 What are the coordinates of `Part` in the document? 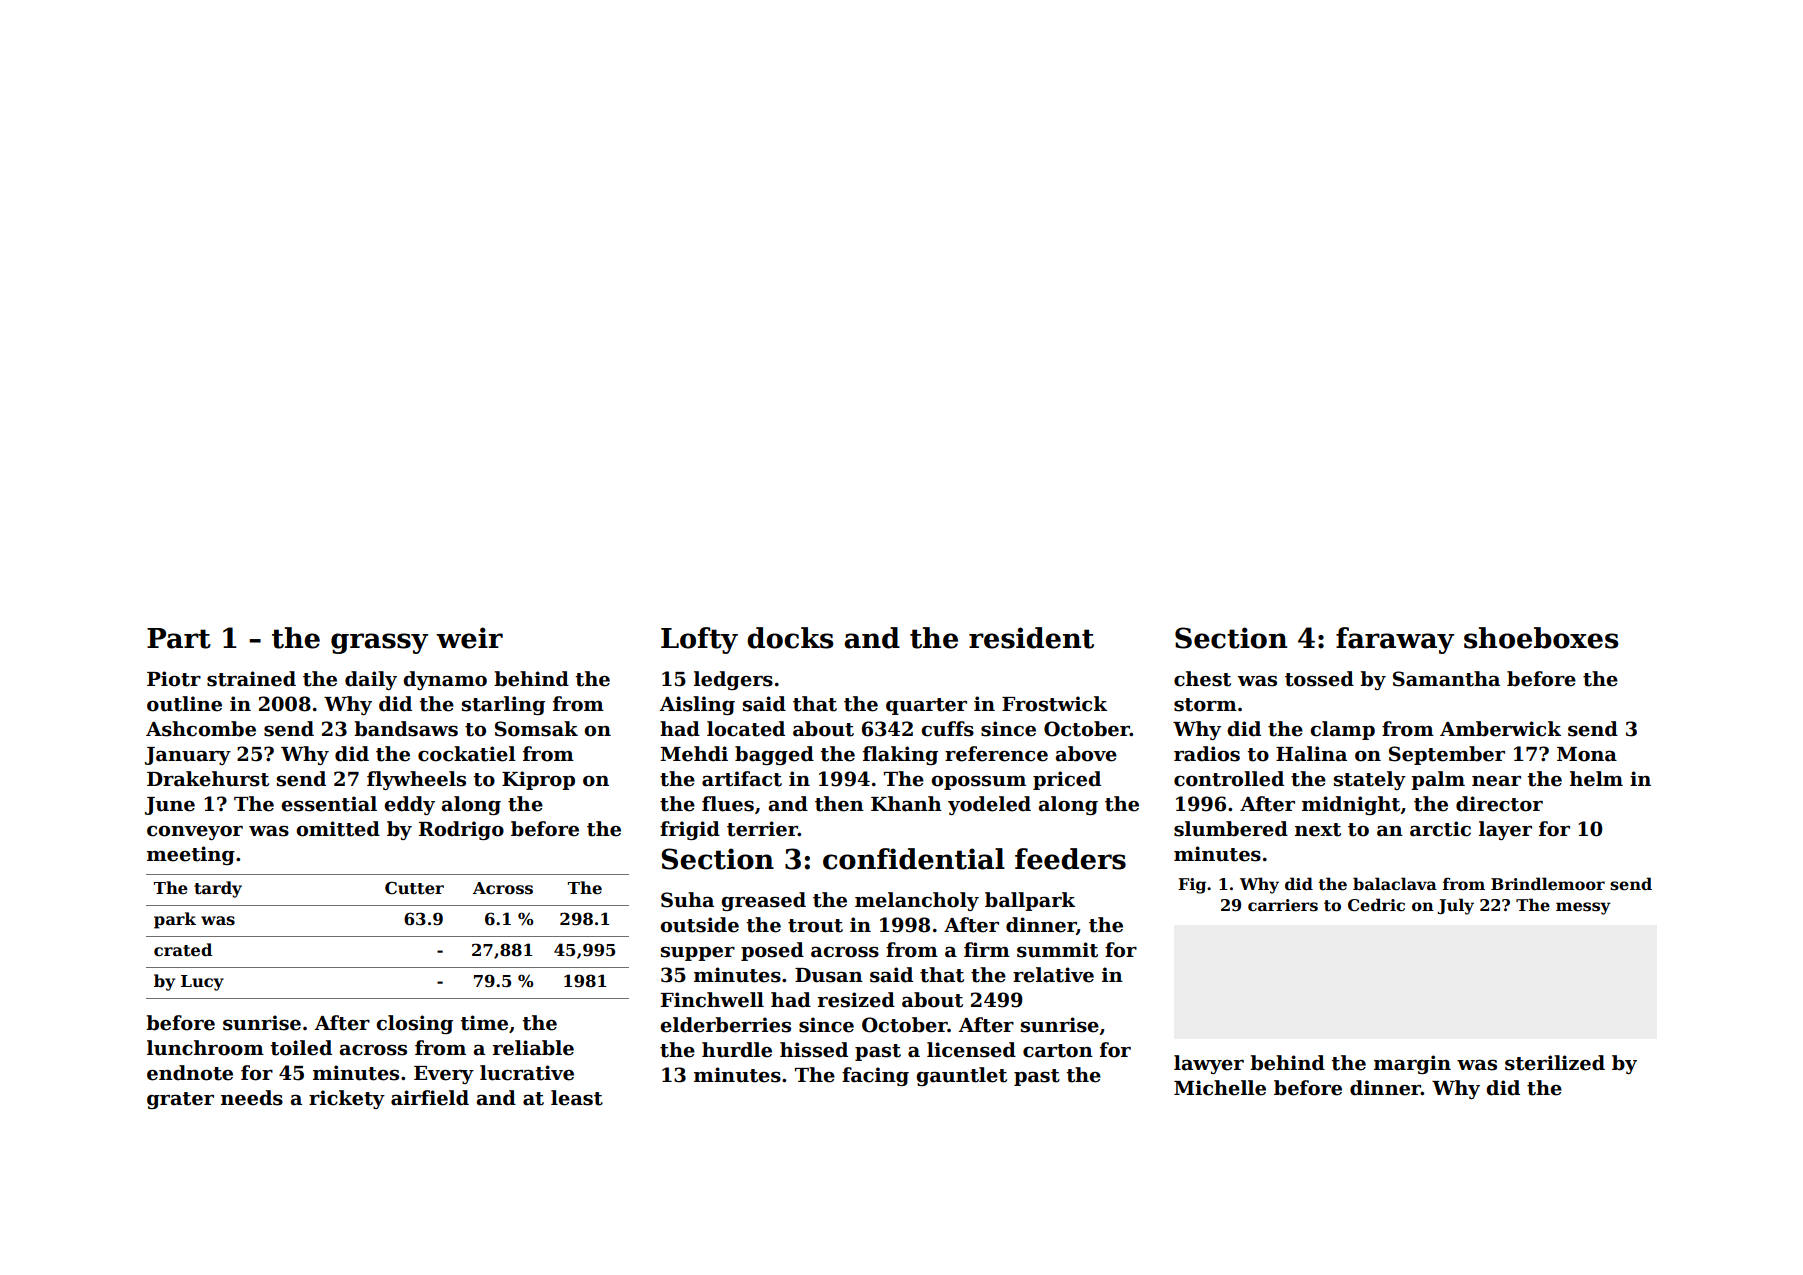 It's located at (179, 638).
